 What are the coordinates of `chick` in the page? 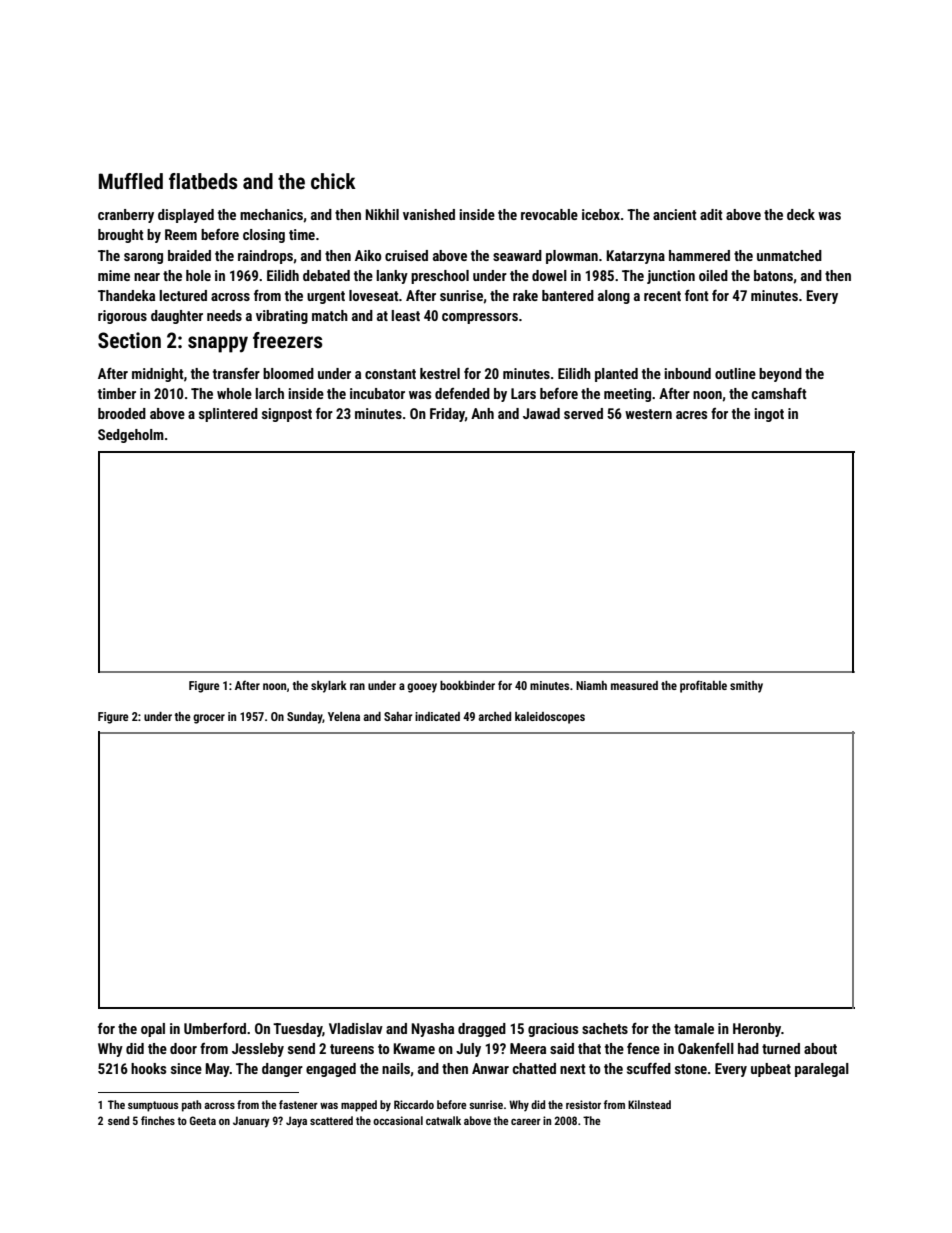 It's located at (333, 181).
